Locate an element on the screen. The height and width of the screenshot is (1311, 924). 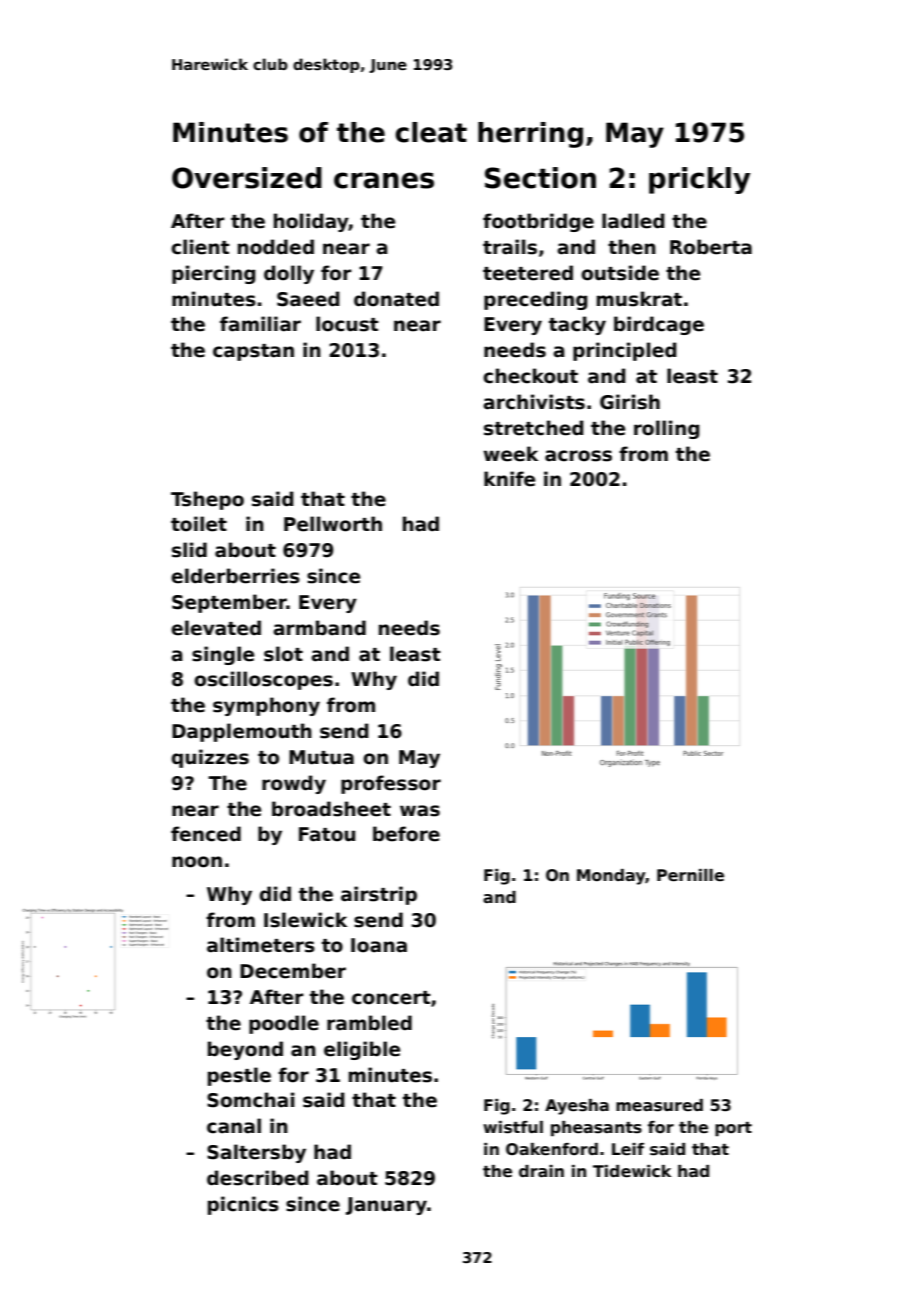
before is located at coordinates (406, 834).
